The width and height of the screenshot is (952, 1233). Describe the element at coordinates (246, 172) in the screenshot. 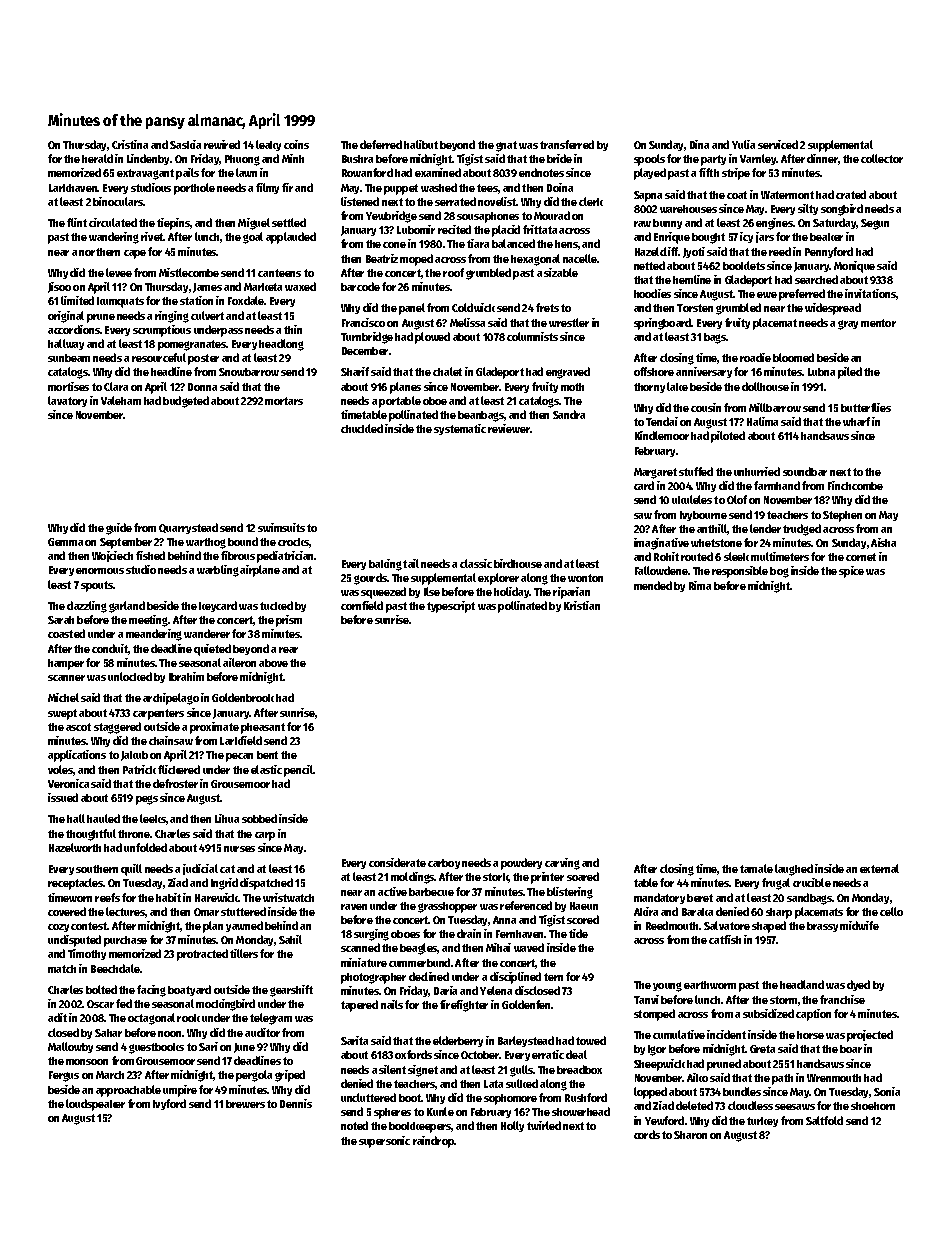

I see `lawn` at that location.
